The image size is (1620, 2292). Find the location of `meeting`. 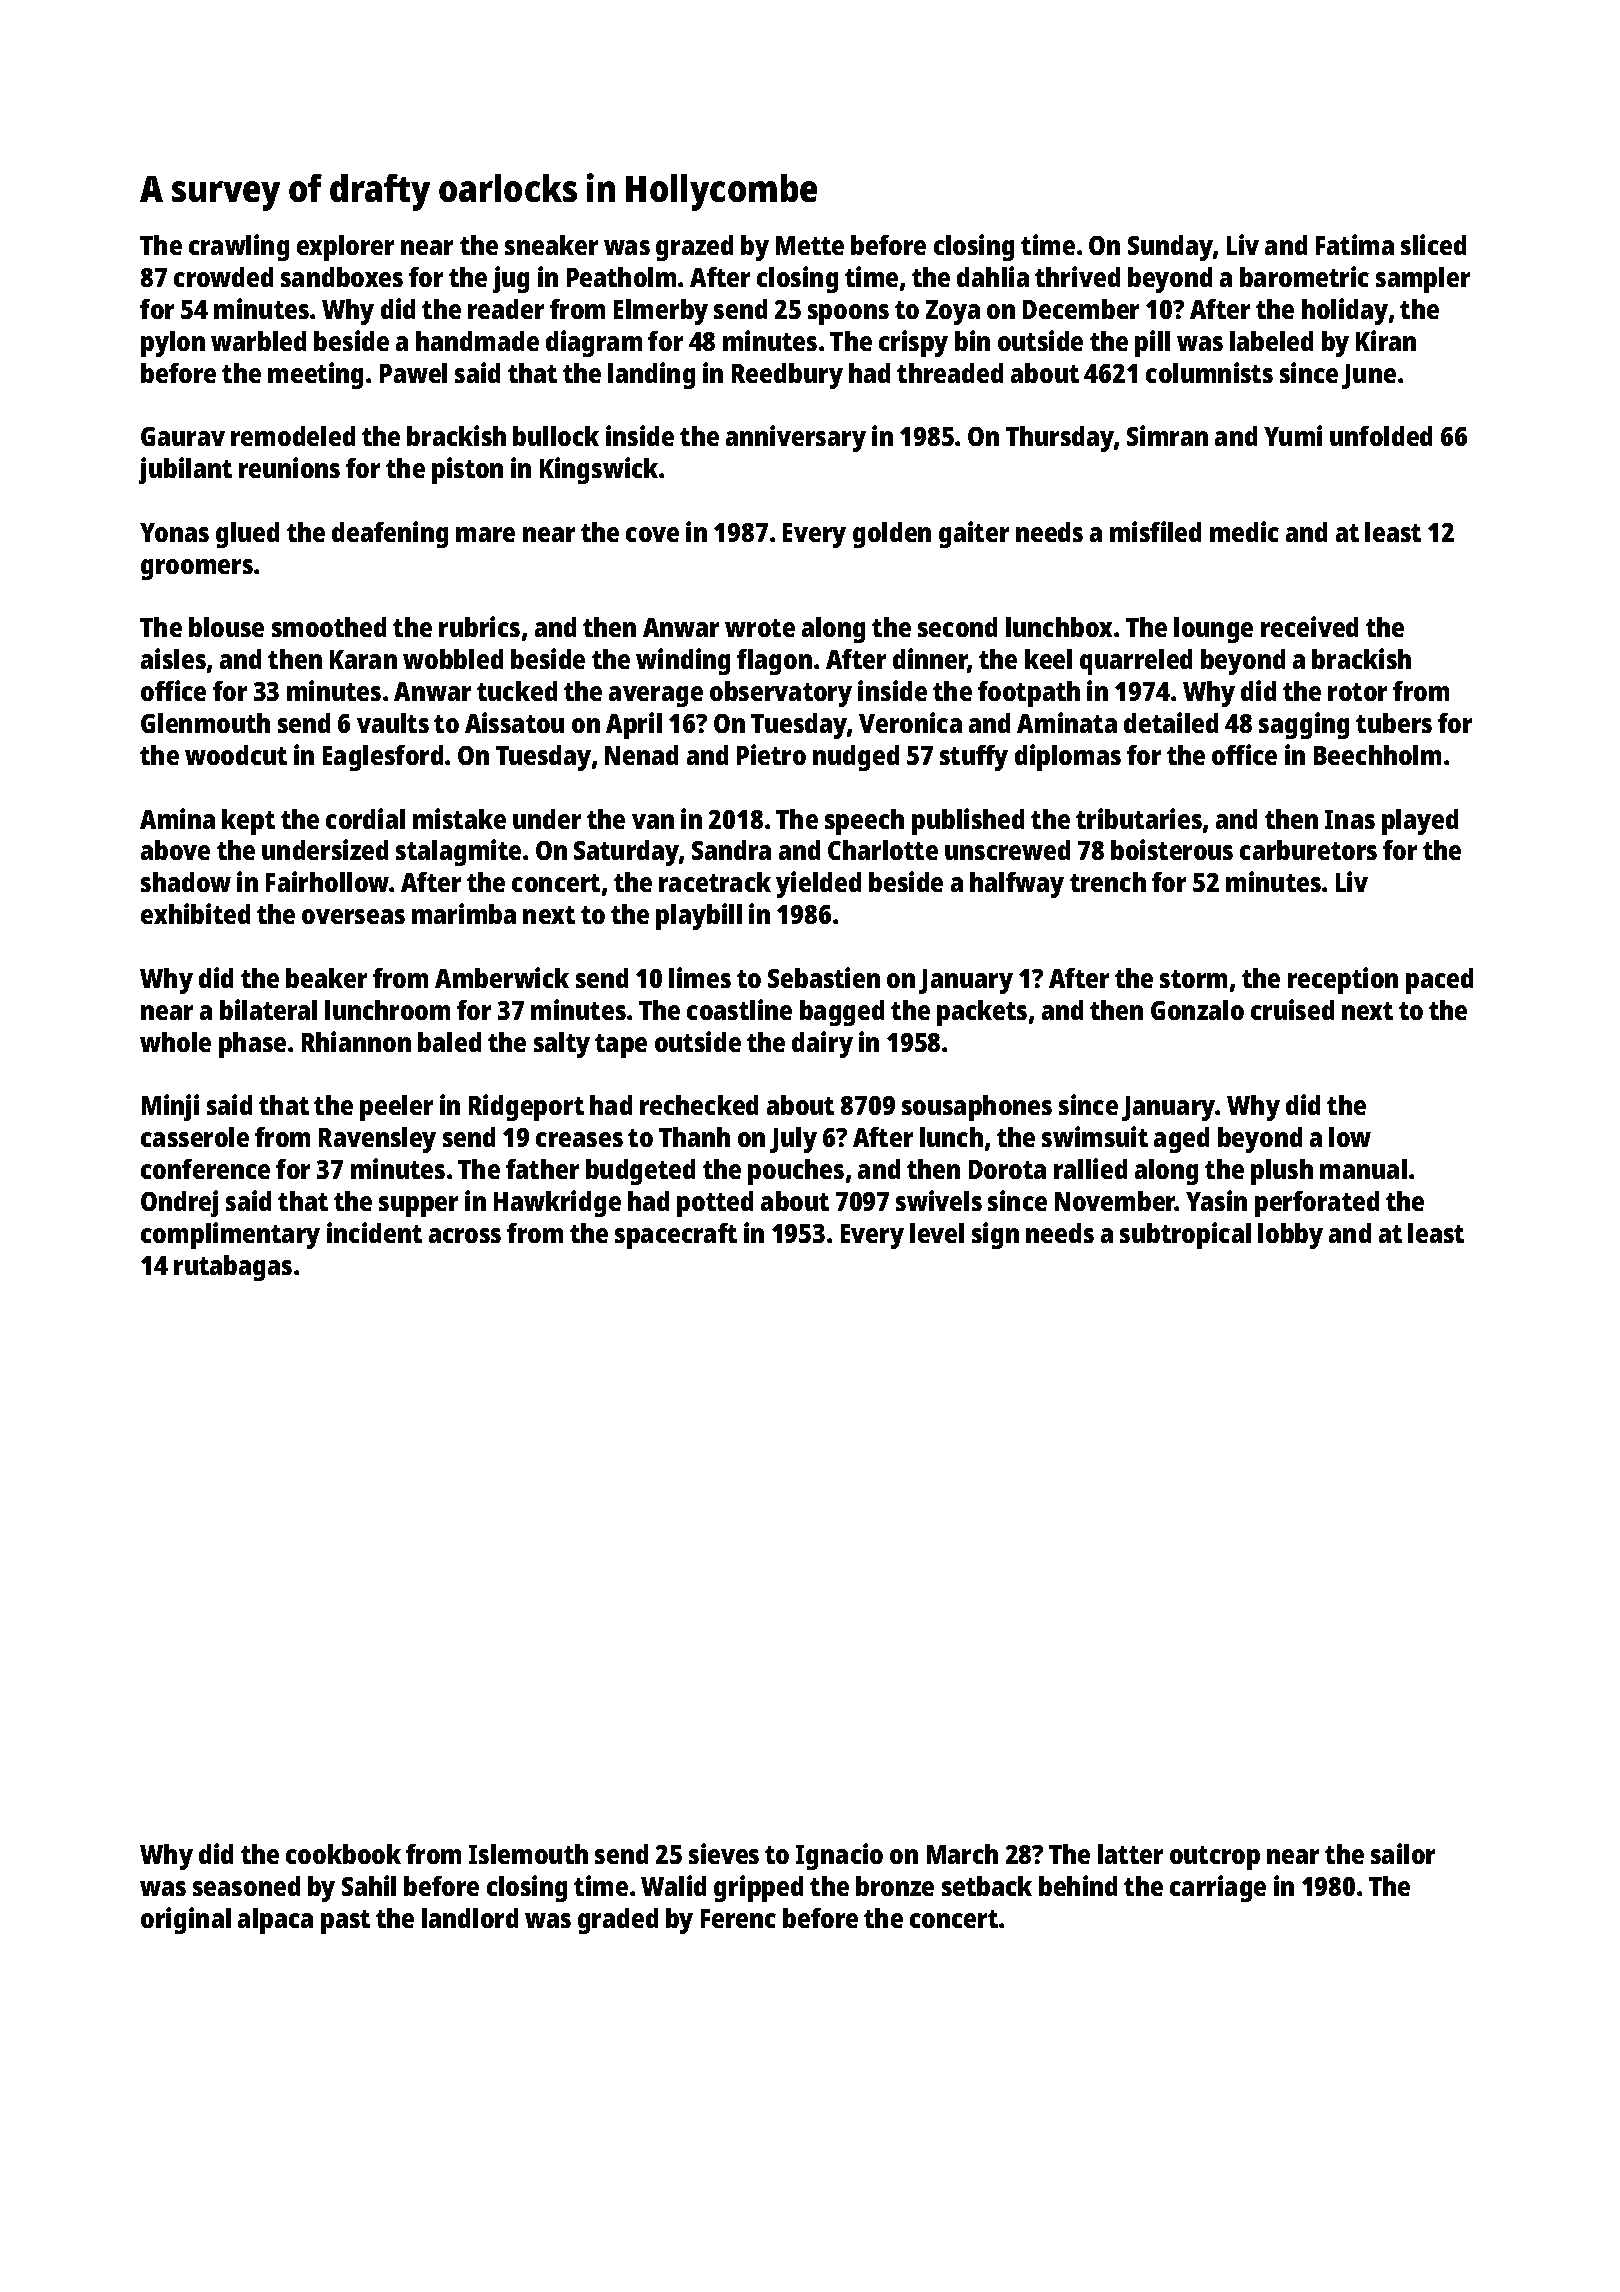

meeting is located at coordinates (315, 375).
